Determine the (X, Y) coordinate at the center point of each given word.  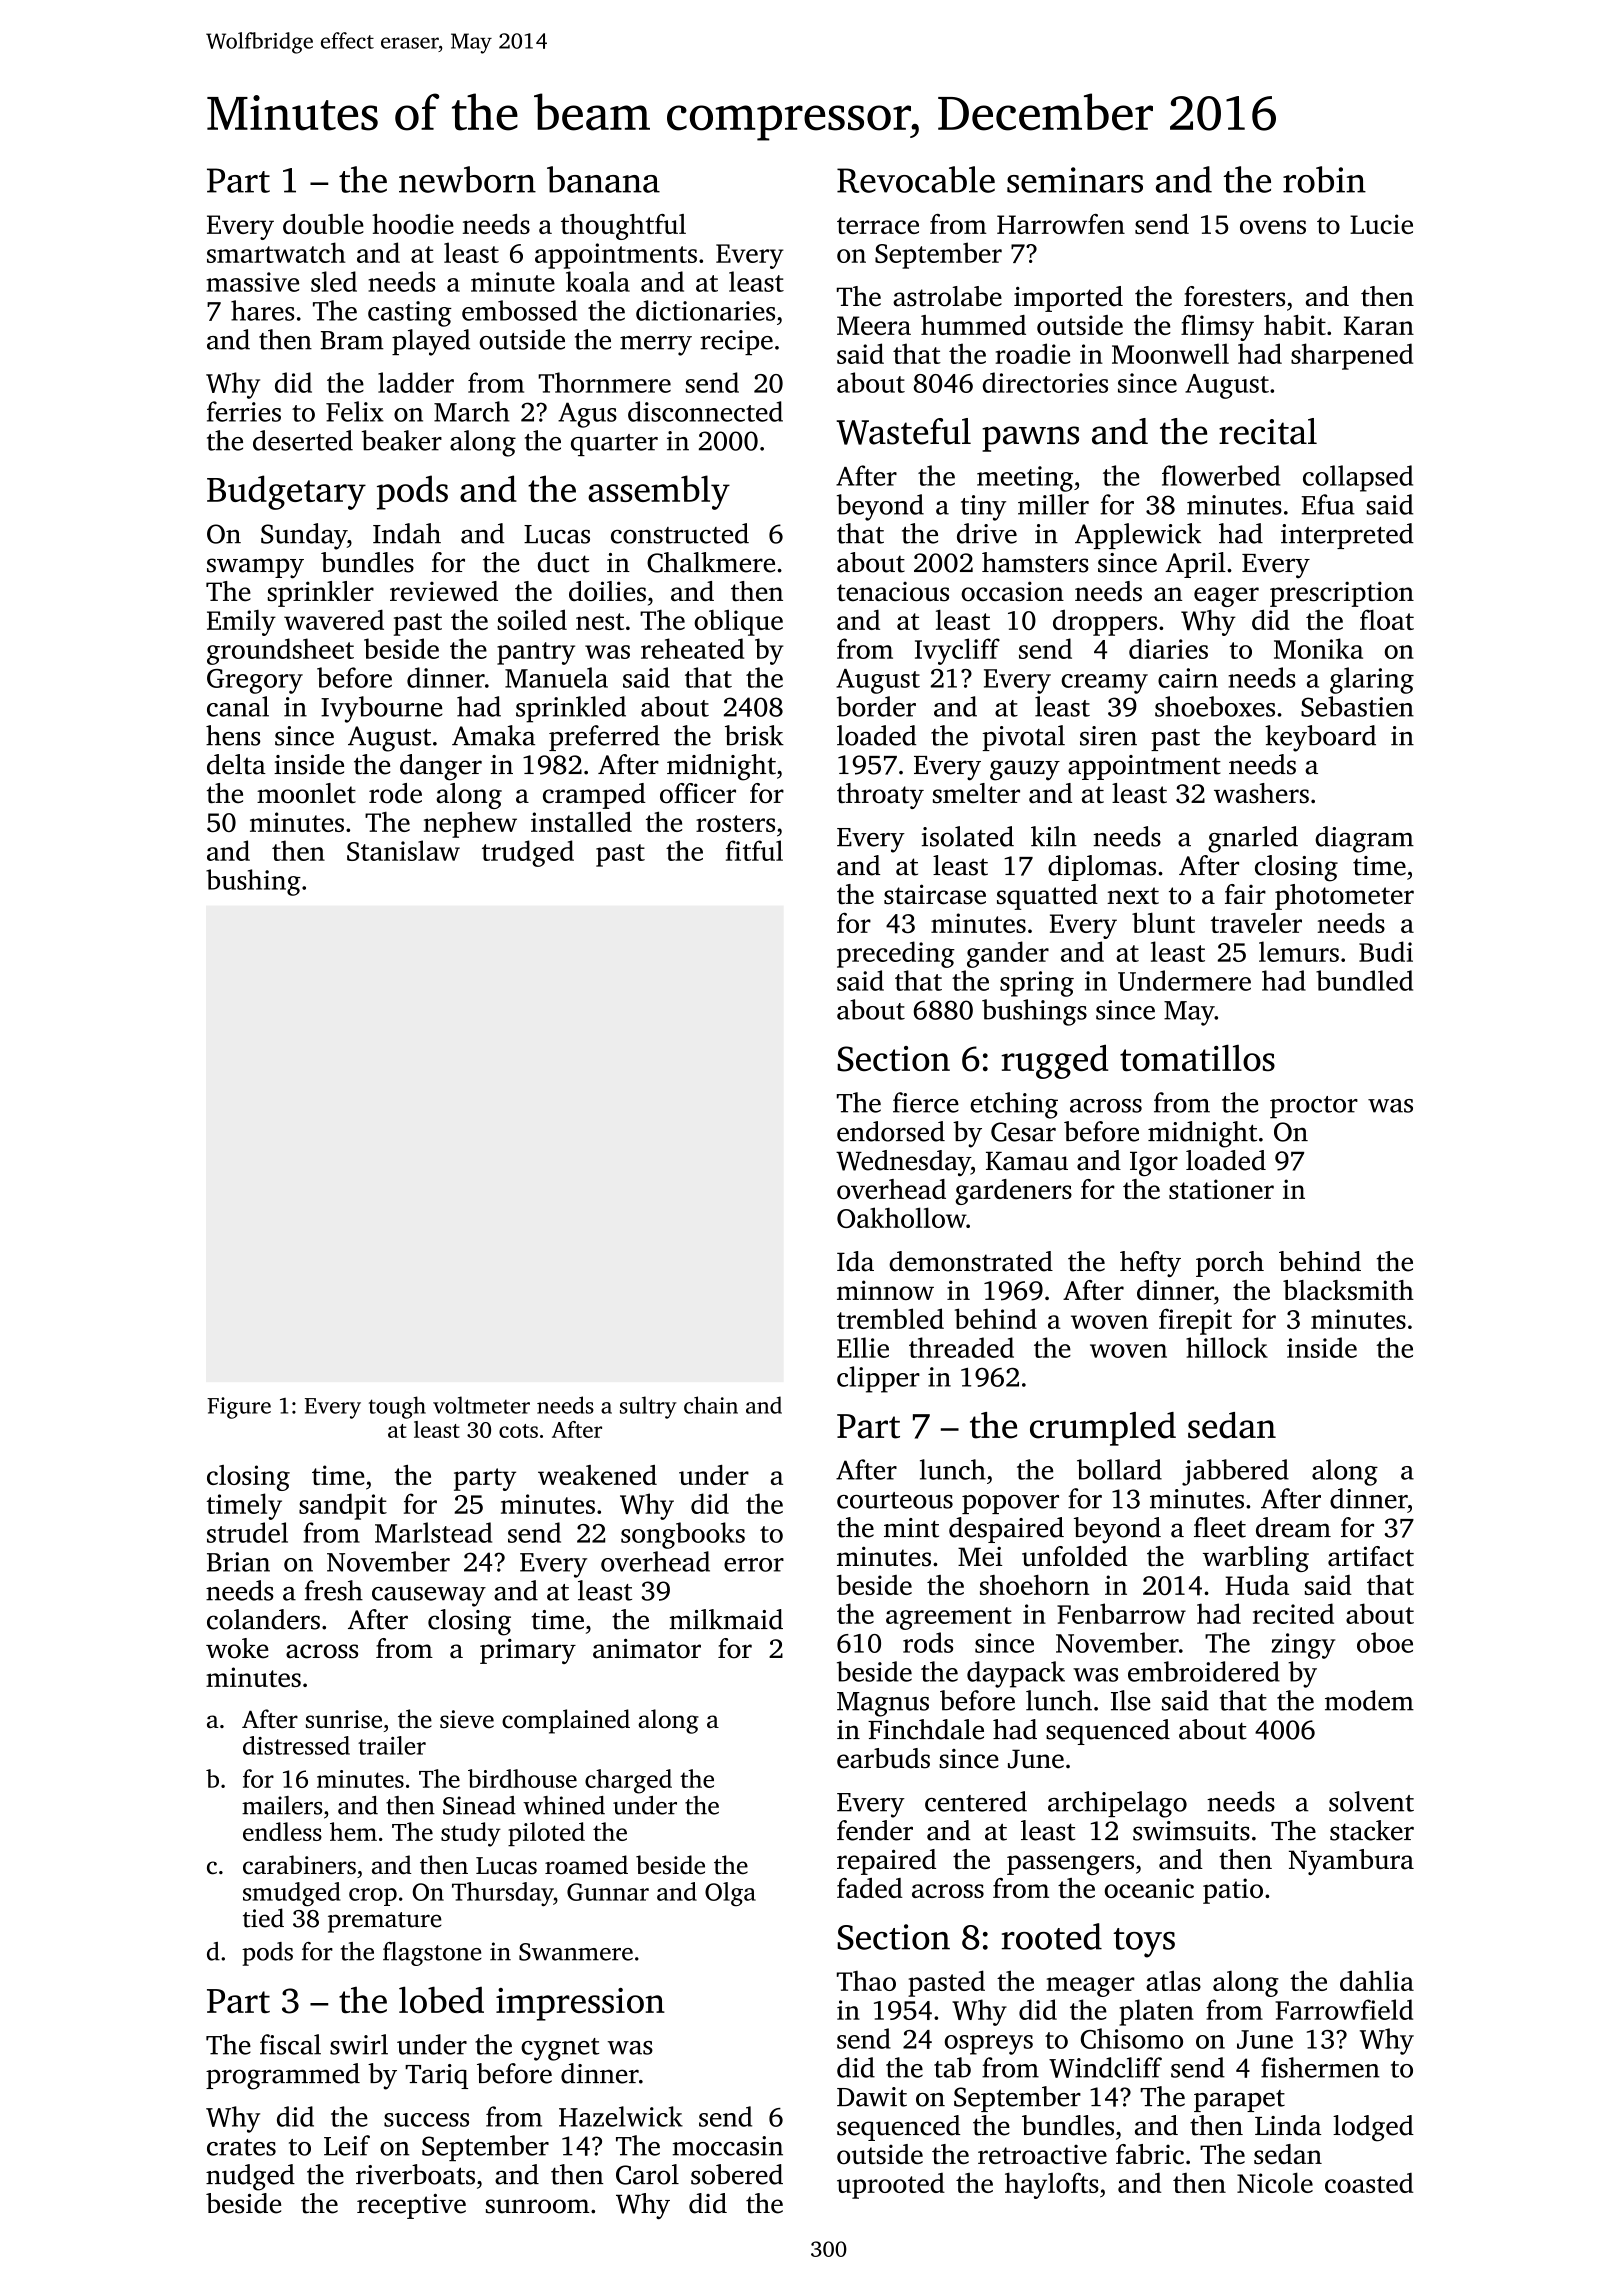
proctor (1314, 1107)
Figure (239, 1408)
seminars (1075, 180)
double (323, 224)
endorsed (891, 1131)
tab (952, 2067)
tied (263, 1918)
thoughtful (623, 227)
